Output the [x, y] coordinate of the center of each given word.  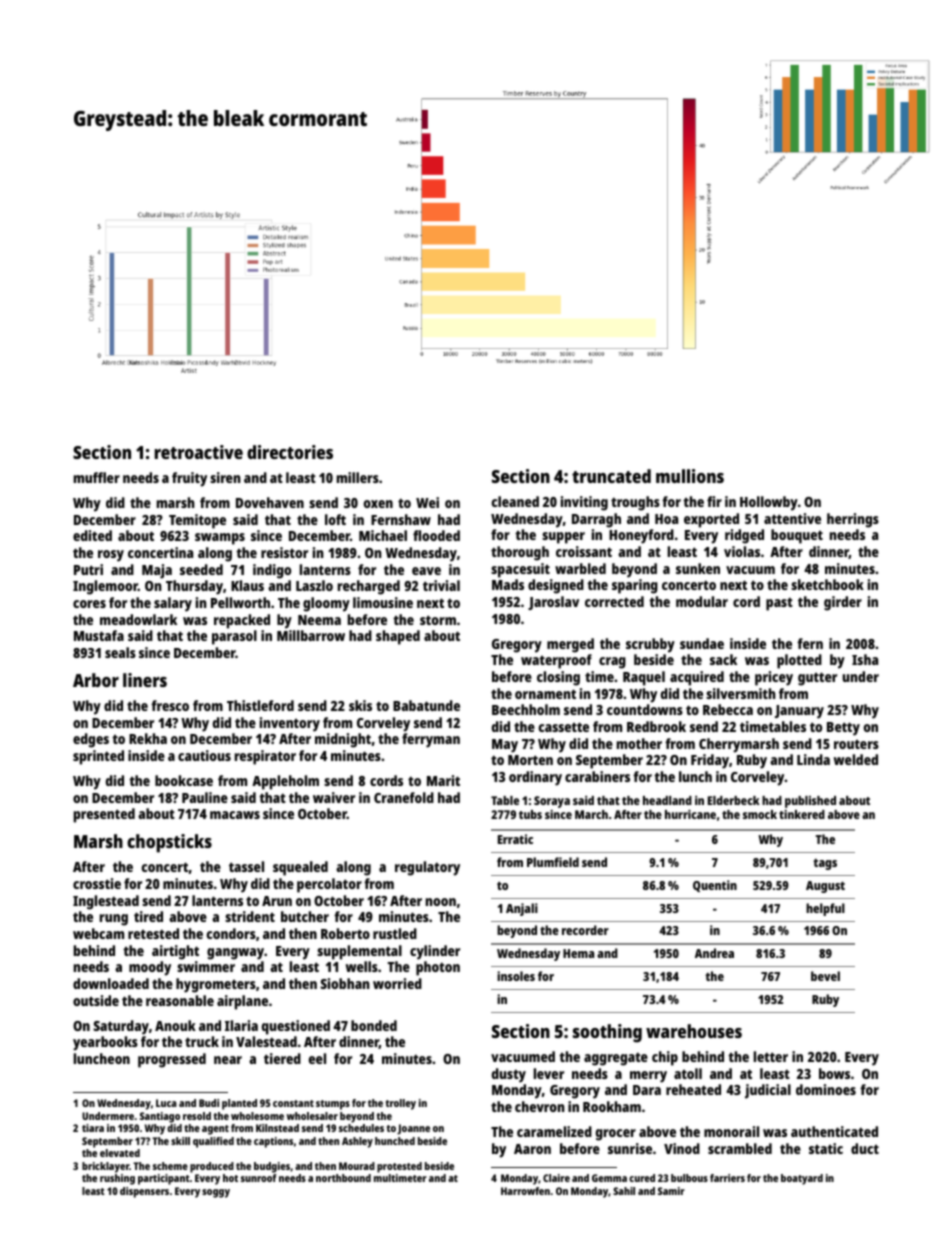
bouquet [797, 536]
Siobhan [345, 983]
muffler [97, 477]
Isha [865, 659]
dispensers [144, 1192]
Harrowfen [525, 1191]
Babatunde [426, 705]
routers [856, 744]
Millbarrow [311, 635]
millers [358, 477]
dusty [509, 1075]
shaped [398, 637]
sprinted [98, 757]
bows [834, 1073]
